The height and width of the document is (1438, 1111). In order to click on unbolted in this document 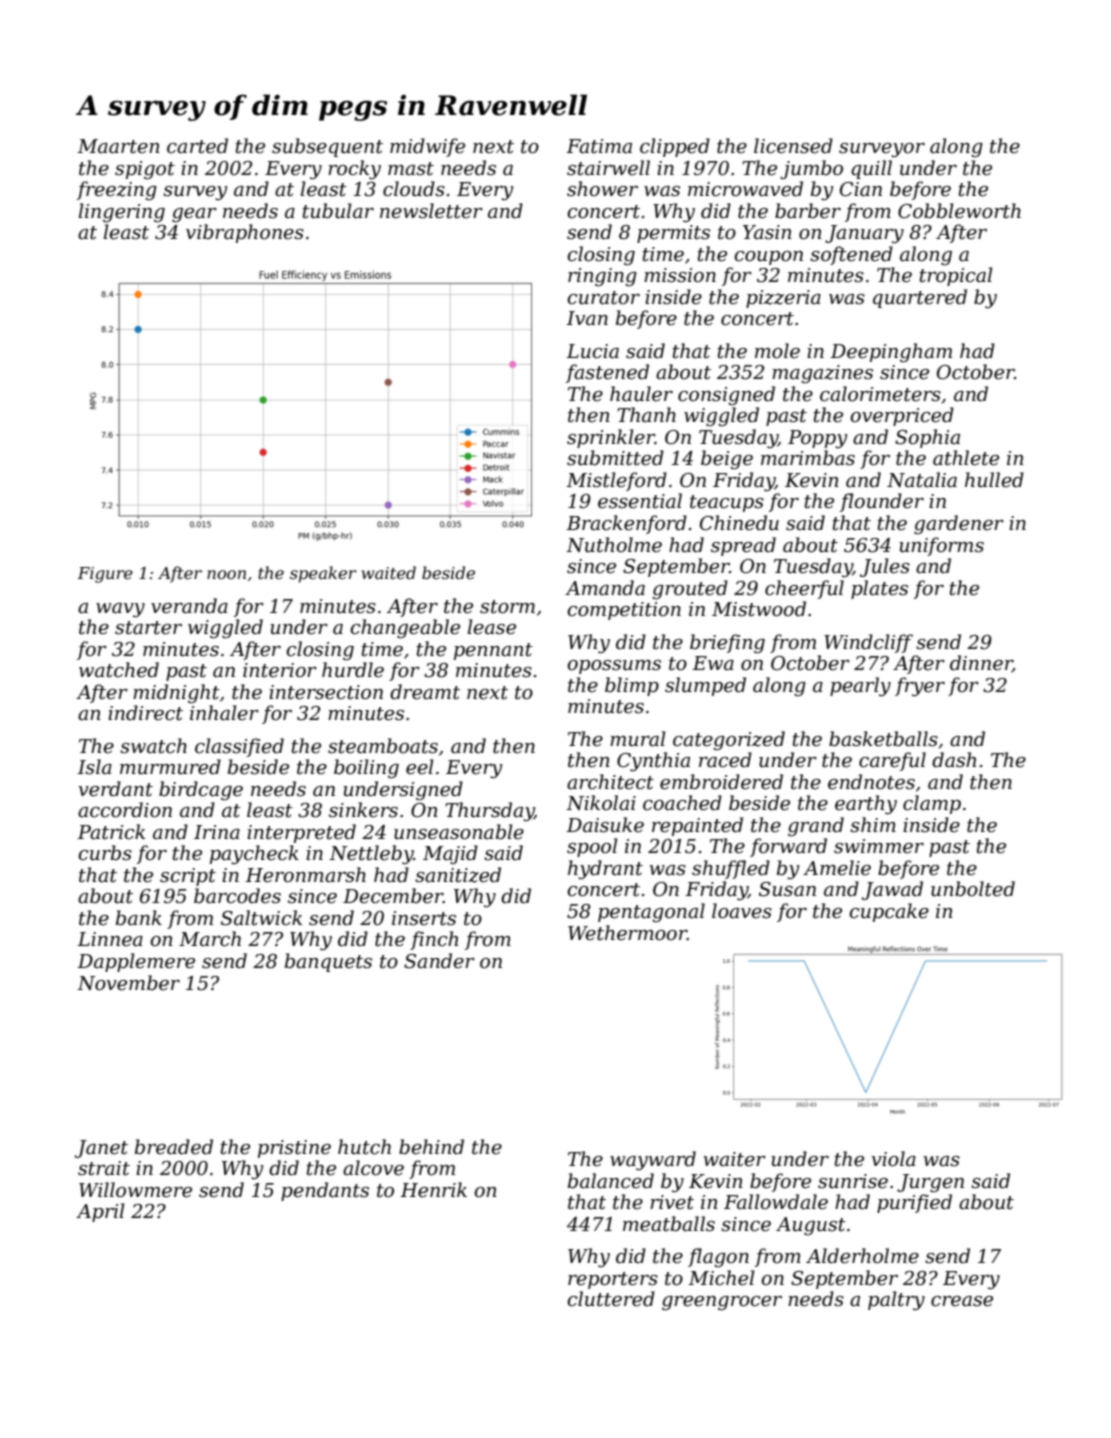, I will do `click(973, 889)`.
